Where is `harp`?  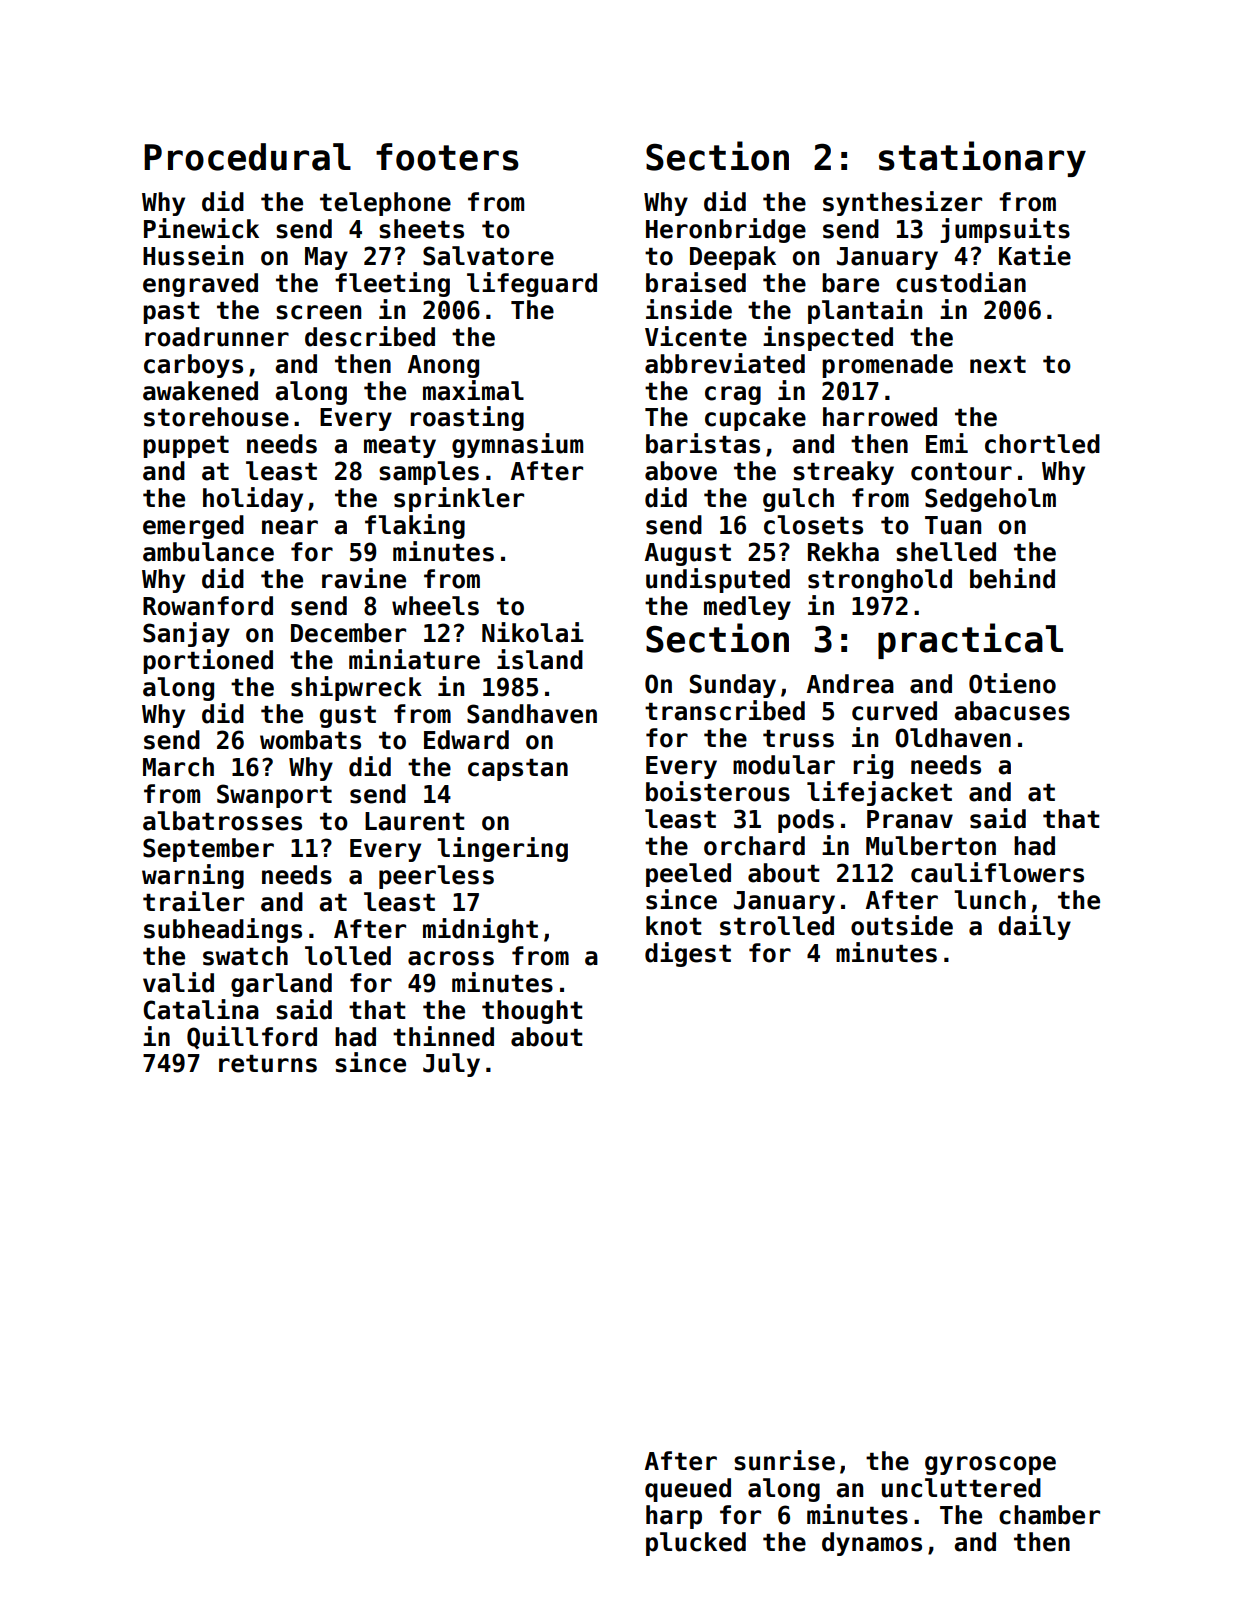
harp is located at coordinates (674, 1517).
